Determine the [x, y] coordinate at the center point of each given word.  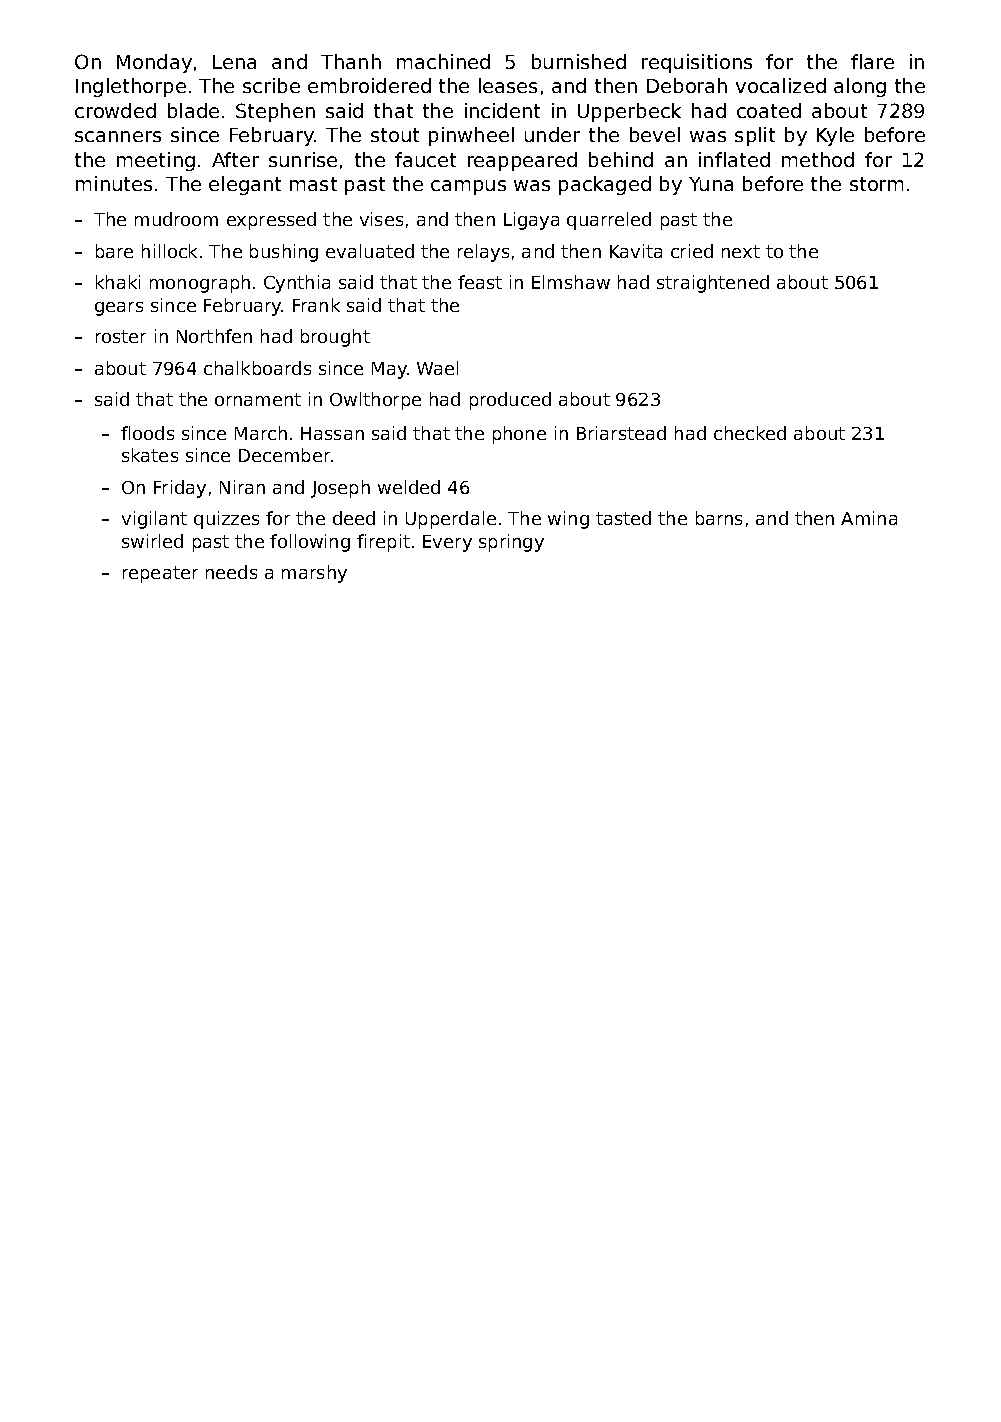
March [261, 433]
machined [443, 61]
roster [121, 336]
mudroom [176, 219]
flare [872, 61]
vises [381, 219]
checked [750, 433]
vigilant [154, 520]
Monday [154, 63]
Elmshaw [571, 282]
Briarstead [621, 433]
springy [511, 543]
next [741, 251]
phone [519, 435]
